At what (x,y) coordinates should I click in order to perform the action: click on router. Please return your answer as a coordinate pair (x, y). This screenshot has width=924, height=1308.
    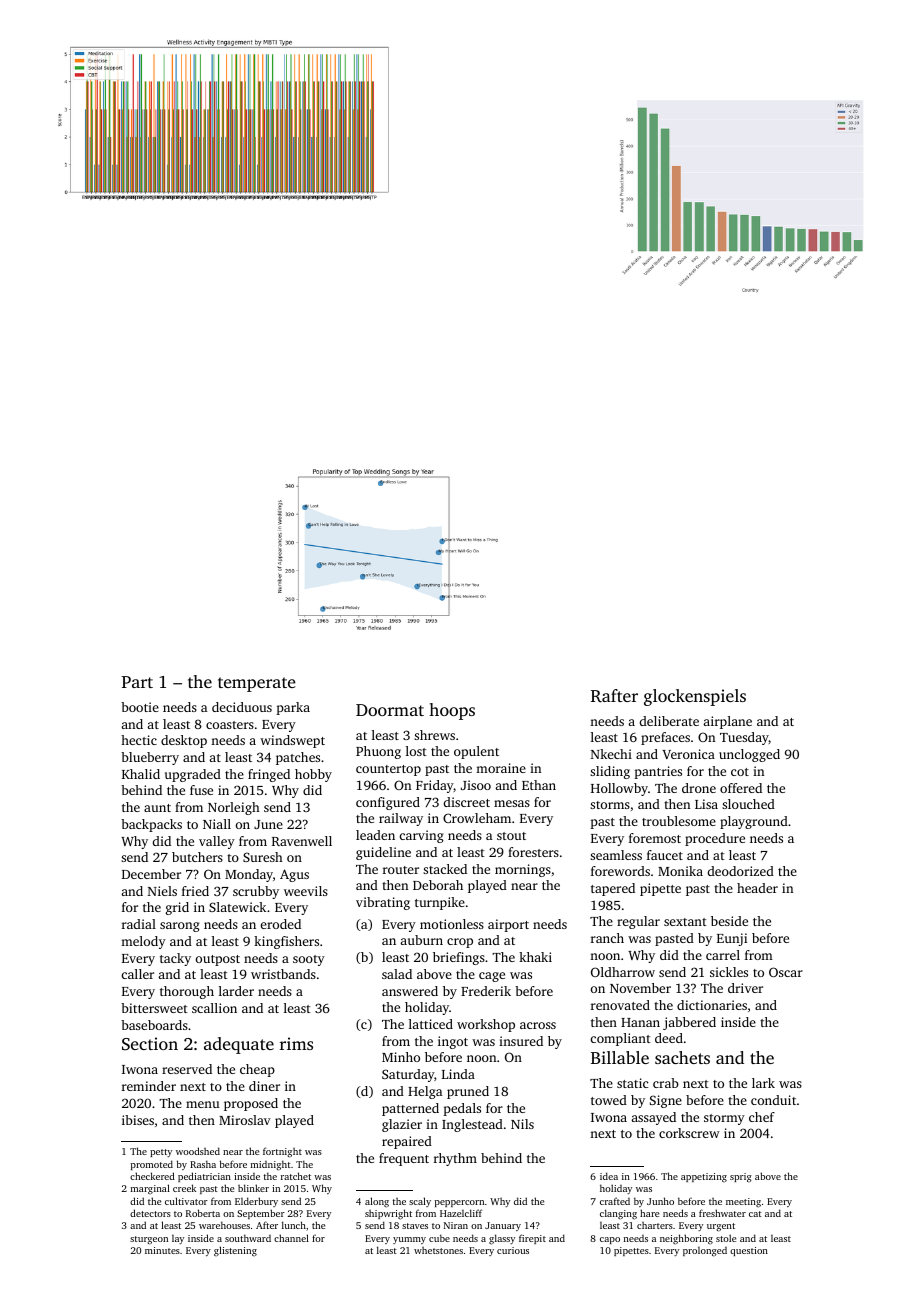
    Looking at the image, I should click on (401, 870).
